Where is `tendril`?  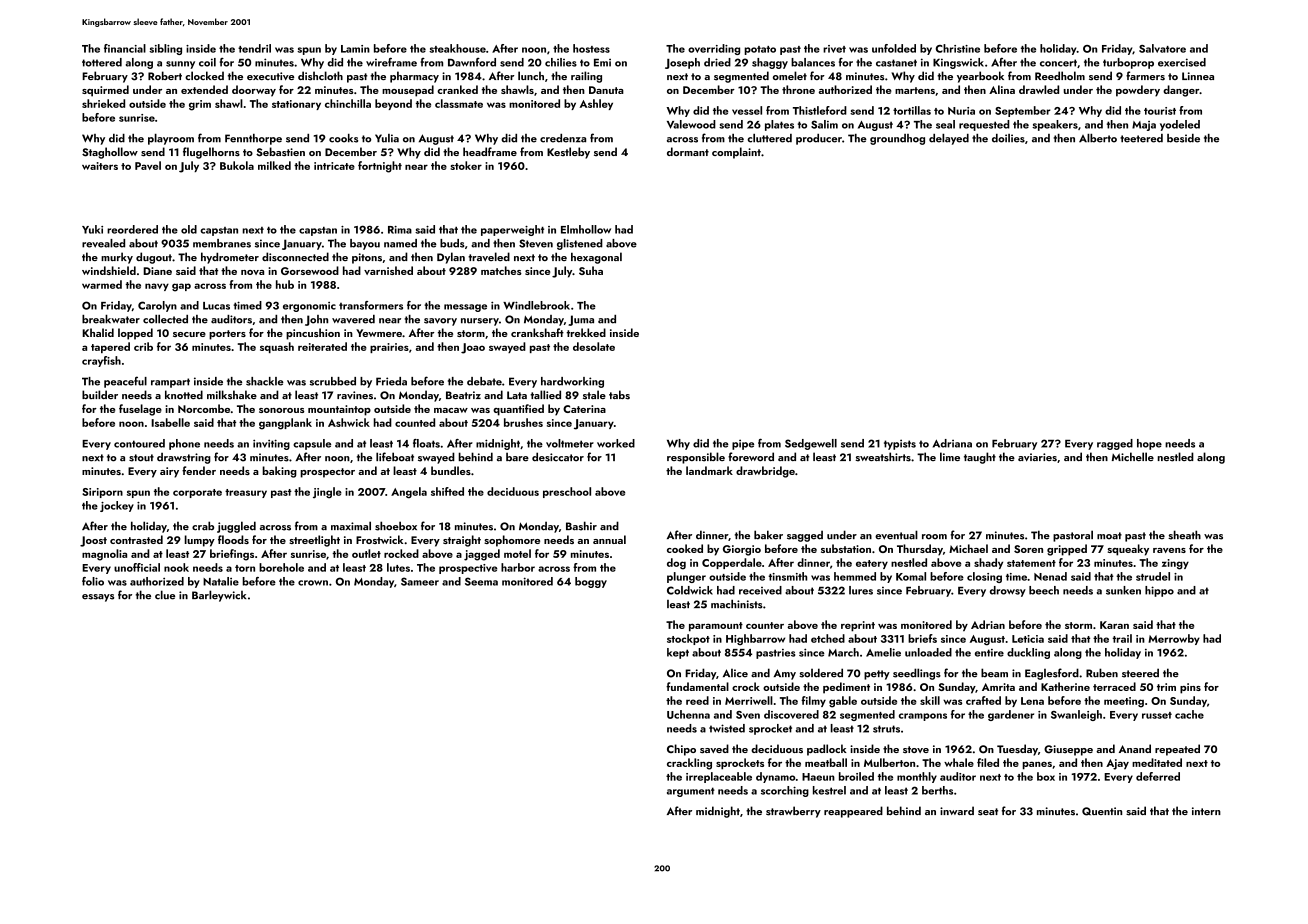 tendril is located at coordinates (254, 48).
